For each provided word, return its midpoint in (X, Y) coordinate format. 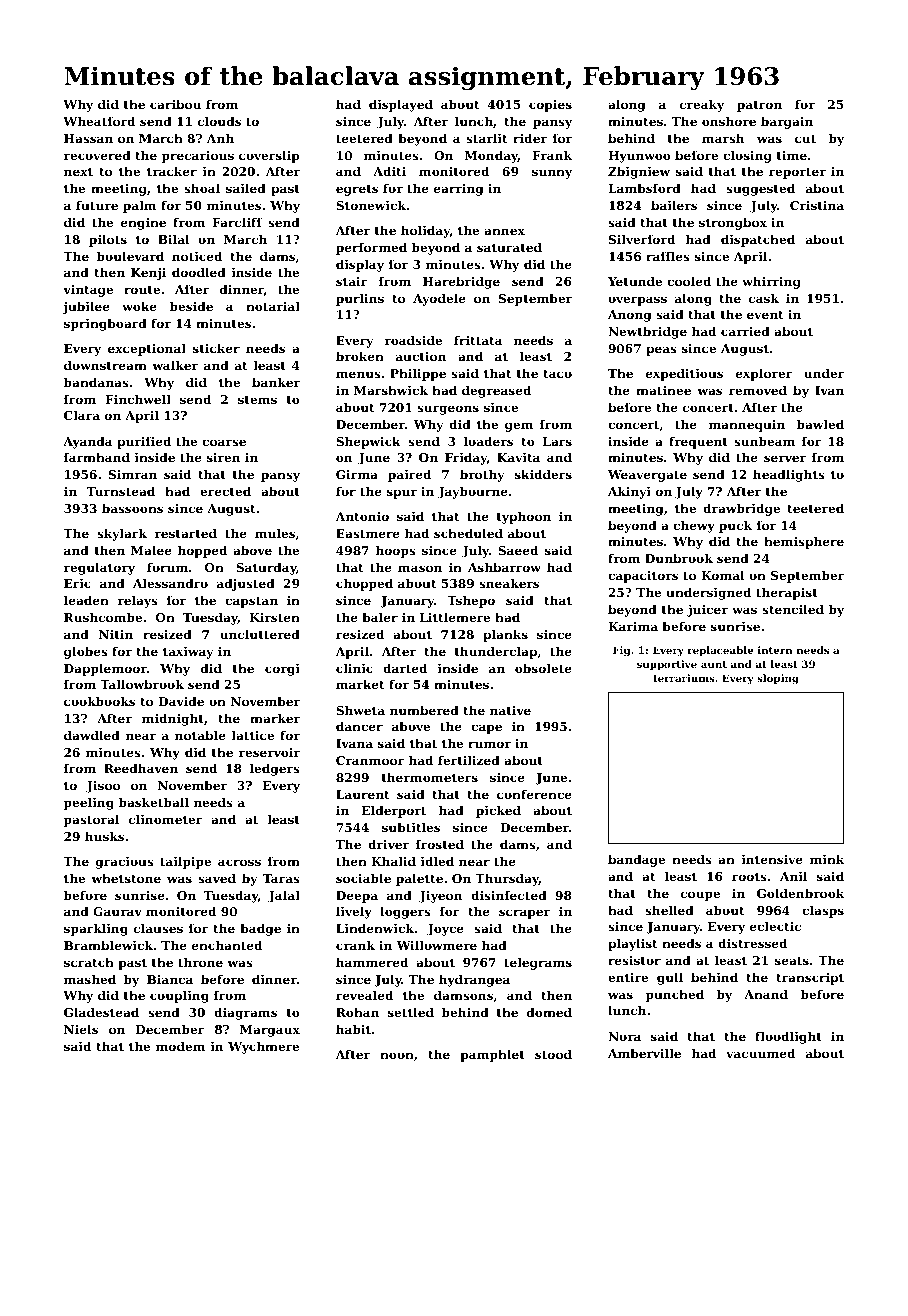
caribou (175, 104)
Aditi (389, 171)
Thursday (507, 879)
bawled (820, 424)
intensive (772, 859)
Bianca (170, 979)
